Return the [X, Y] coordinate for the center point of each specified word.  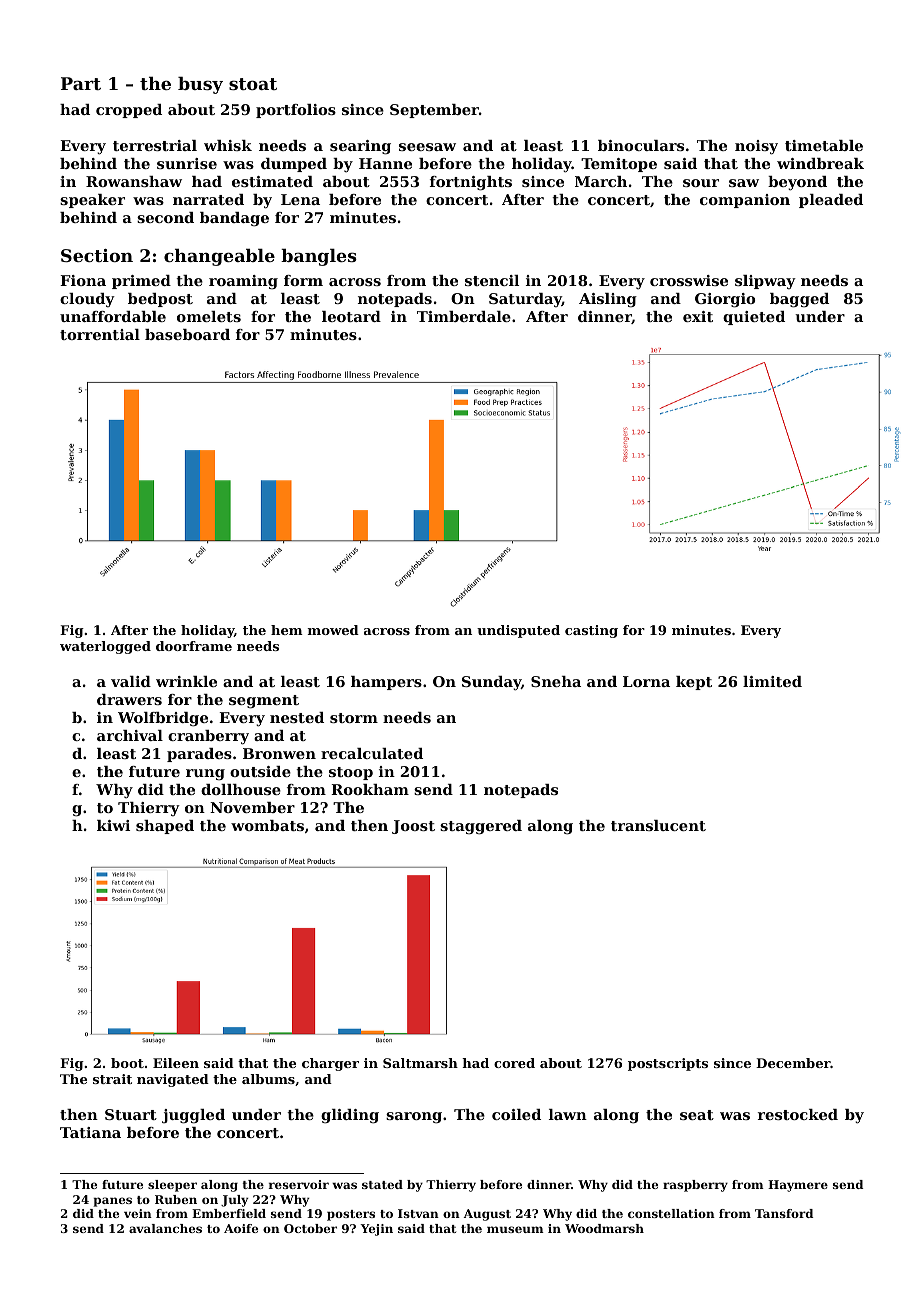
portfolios [296, 111]
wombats [267, 825]
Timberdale [464, 316]
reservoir [299, 1184]
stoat [253, 84]
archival [130, 735]
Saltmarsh [420, 1063]
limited [772, 681]
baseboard [187, 334]
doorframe [194, 646]
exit [698, 316]
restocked [798, 1114]
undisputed [518, 631]
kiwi [113, 825]
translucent [658, 825]
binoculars [641, 145]
